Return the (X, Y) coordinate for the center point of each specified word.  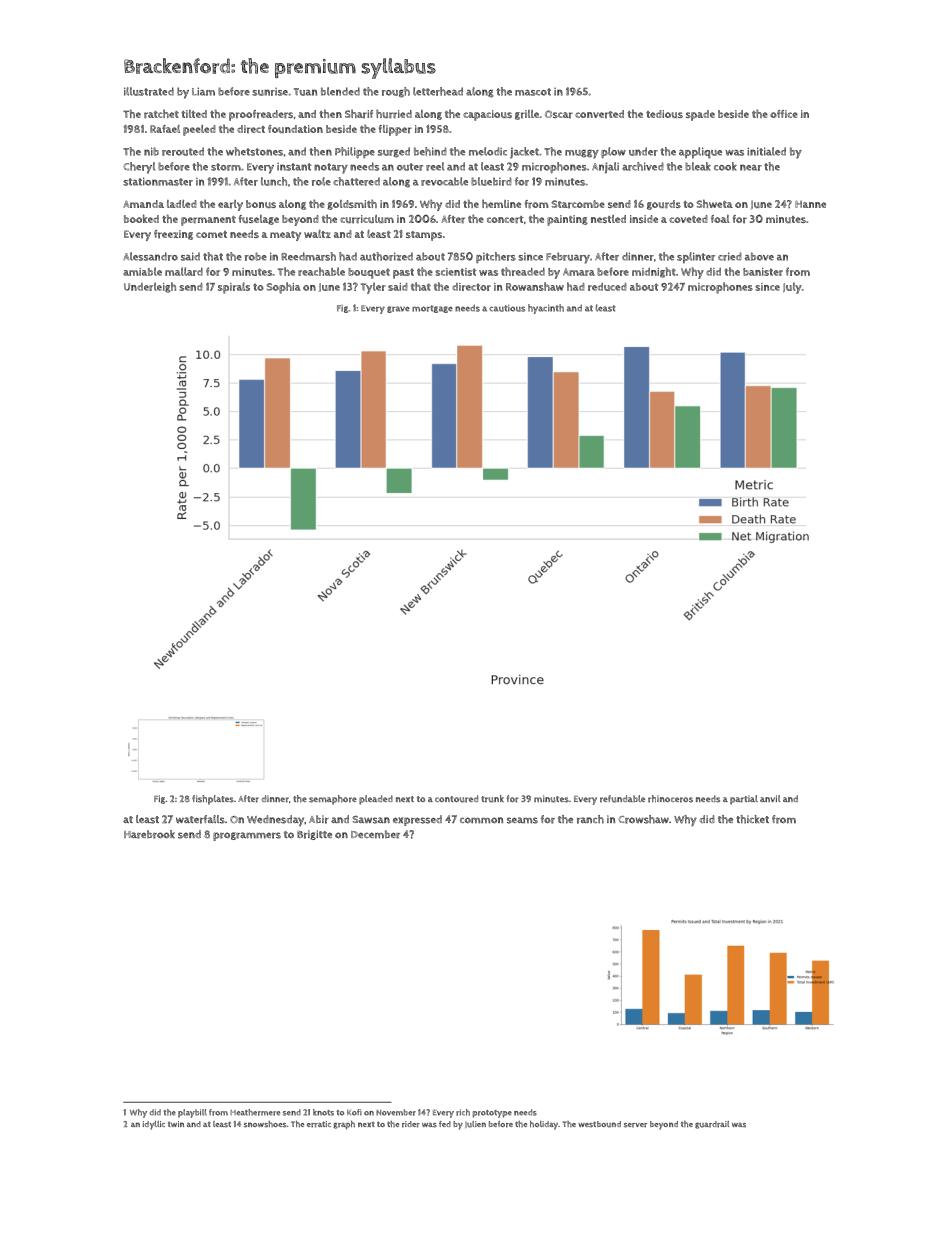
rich (463, 1112)
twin (176, 1124)
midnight (654, 272)
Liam (203, 91)
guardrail (712, 1125)
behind (430, 151)
